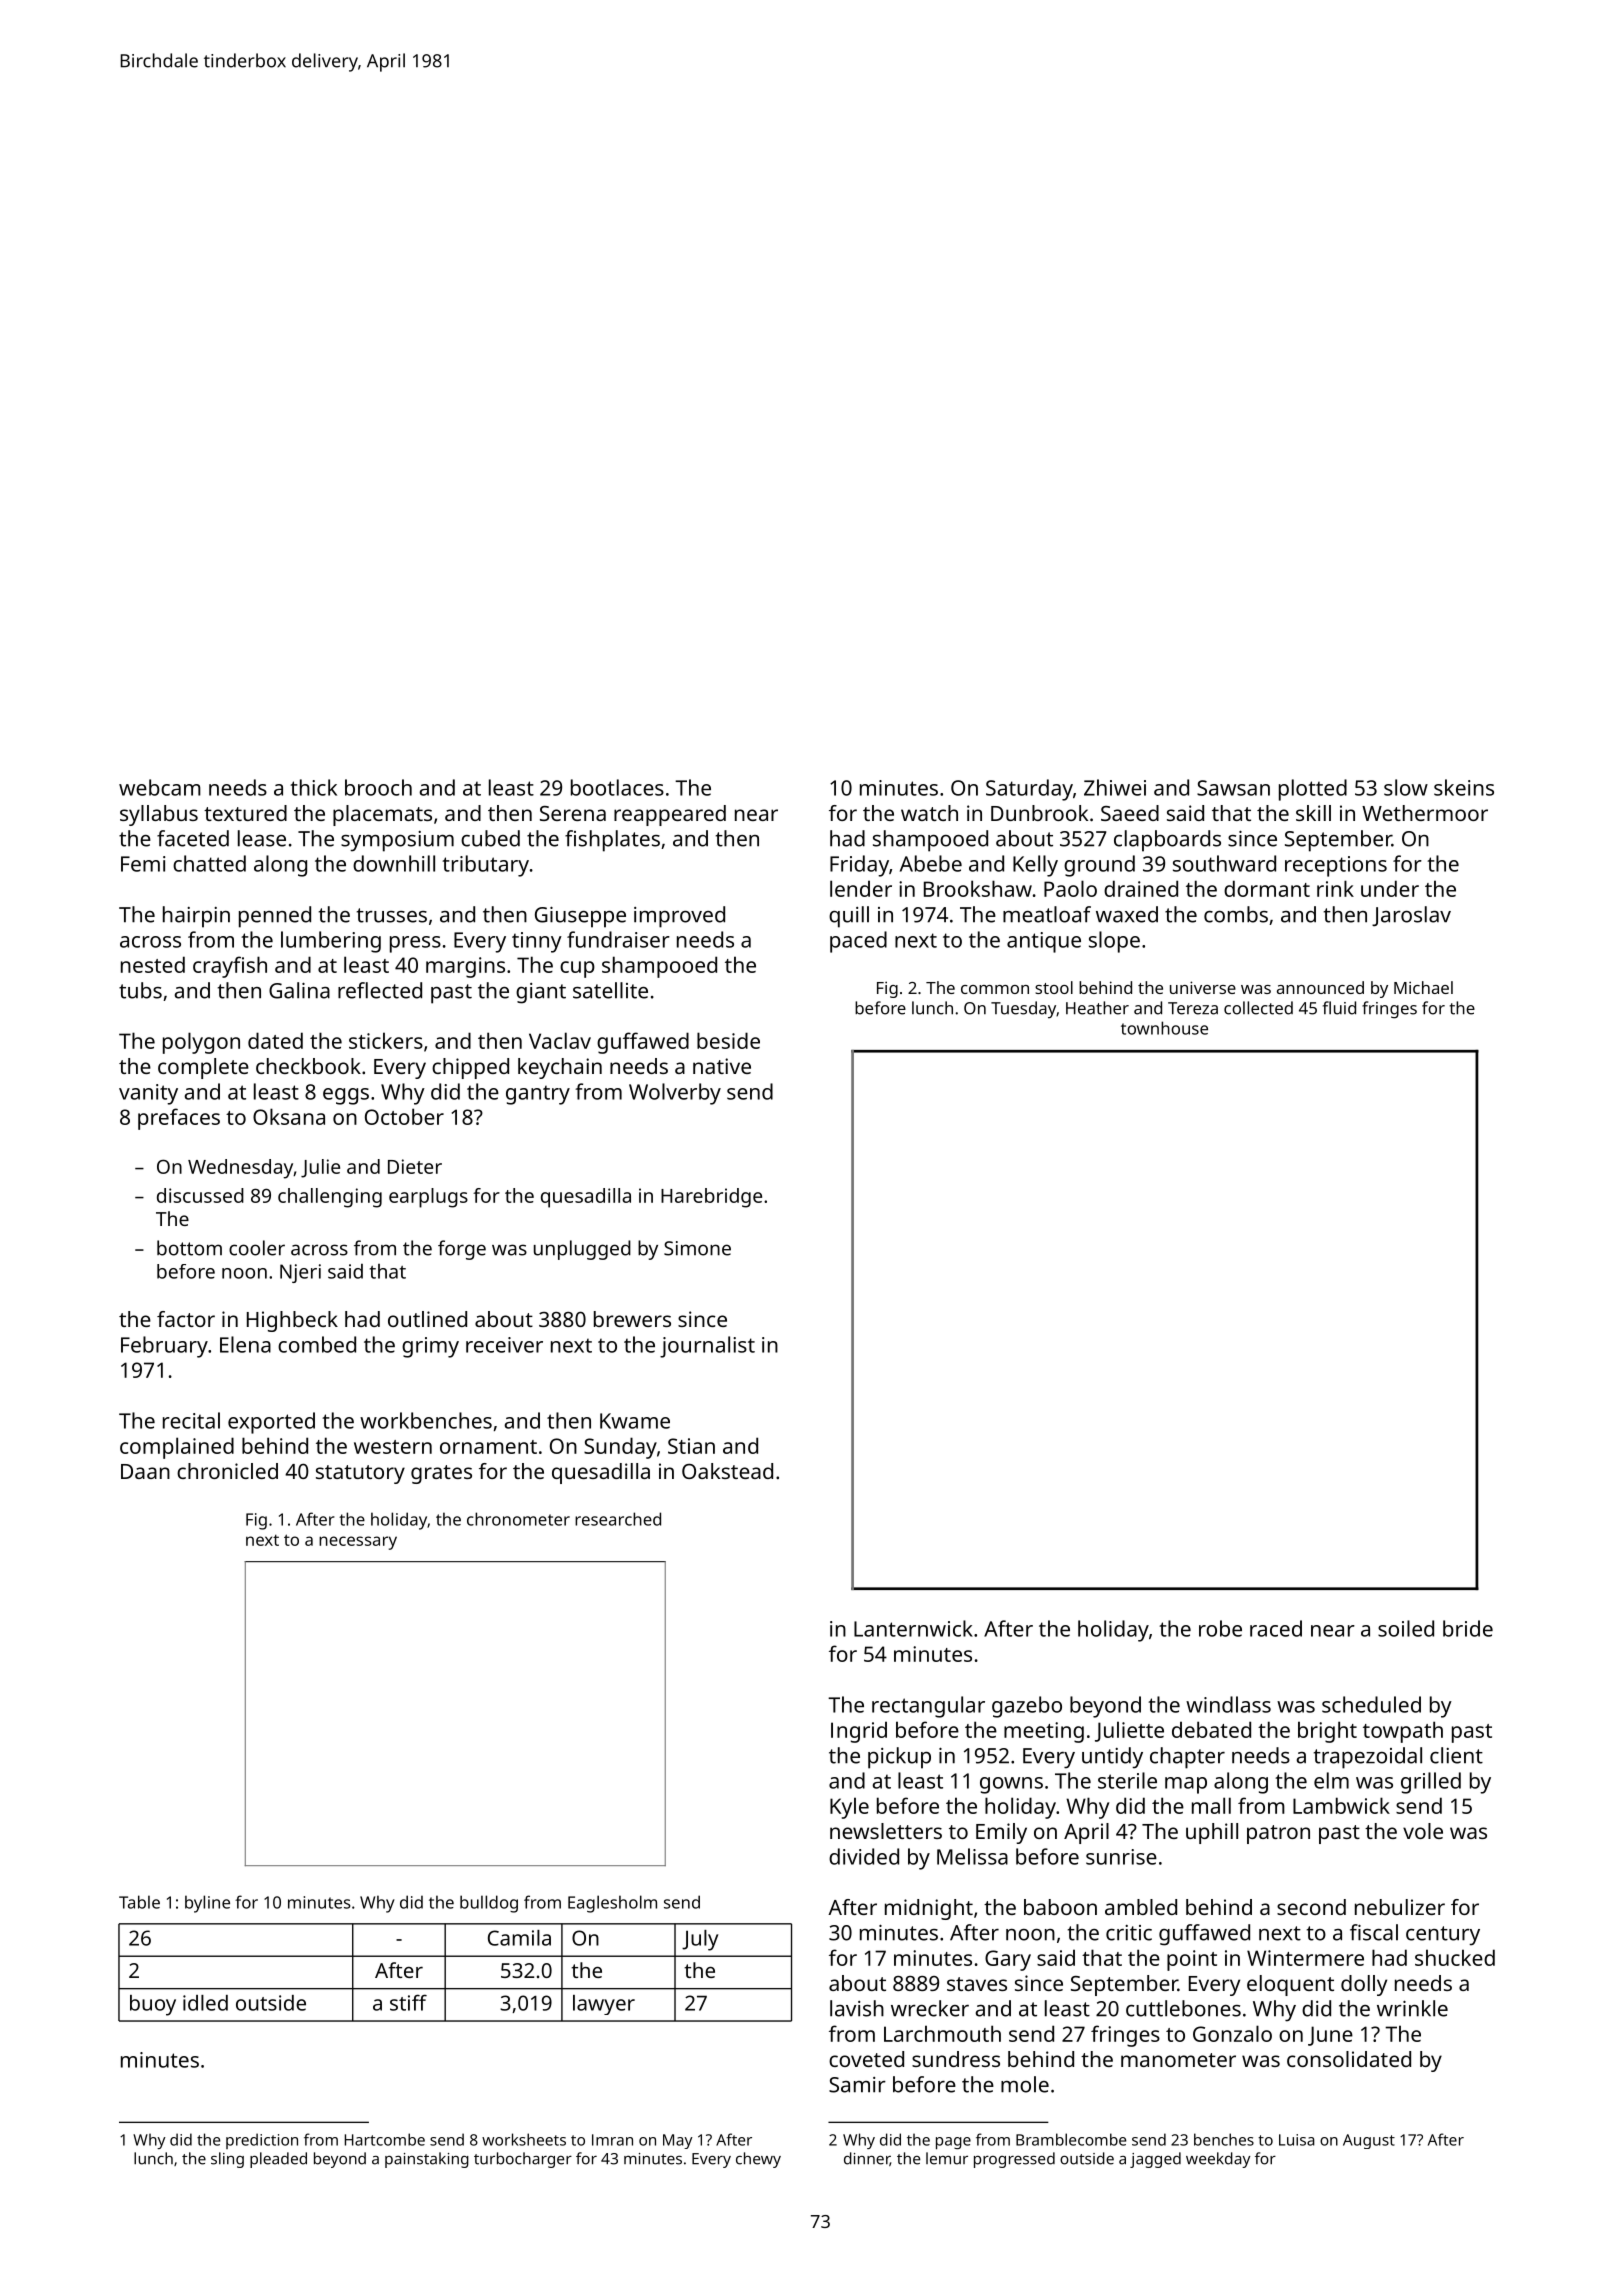 This document has width=1620, height=2292. I want to click on coveted, so click(866, 2059).
